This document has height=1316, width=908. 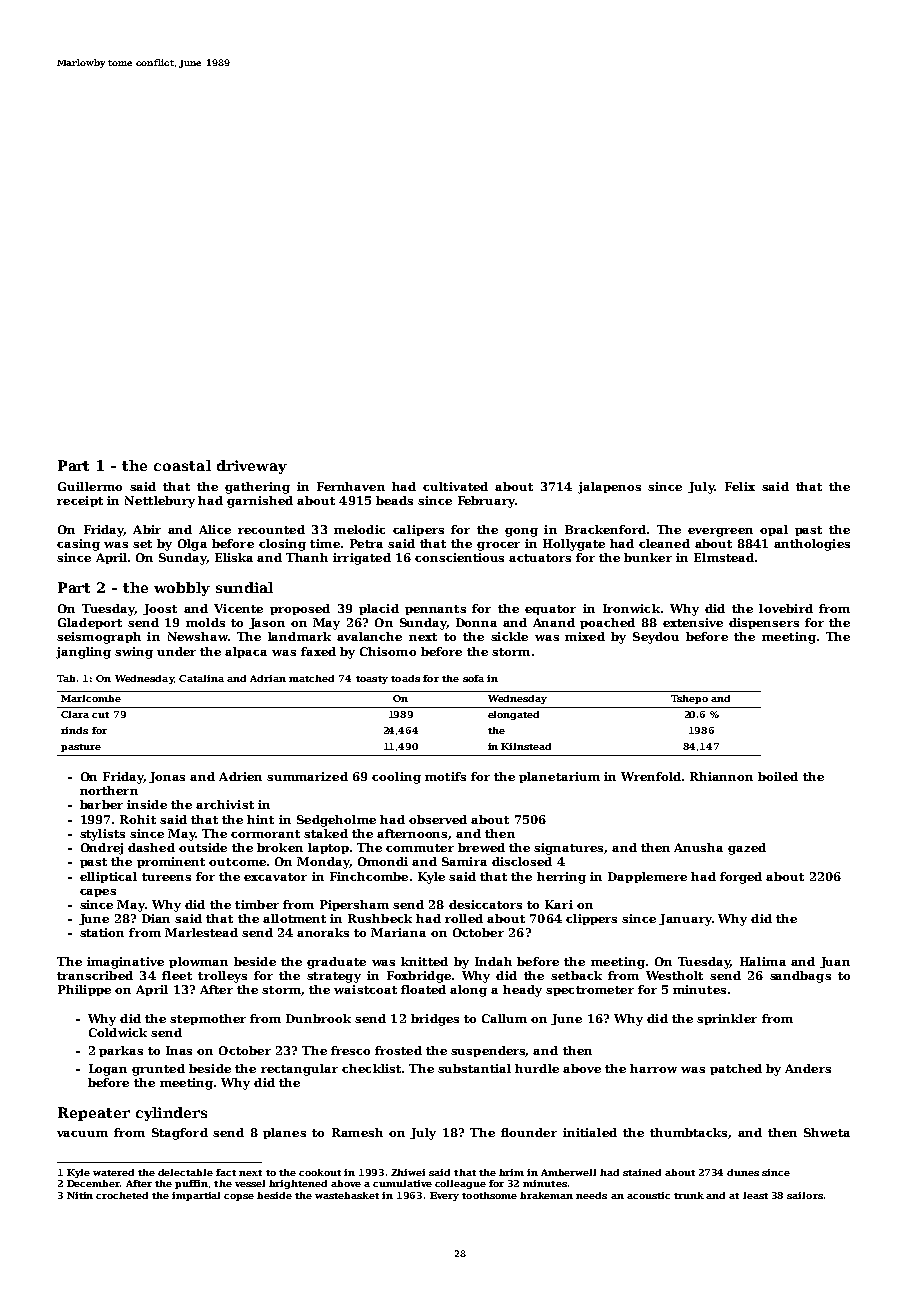 I want to click on stepmother, so click(x=208, y=1019).
